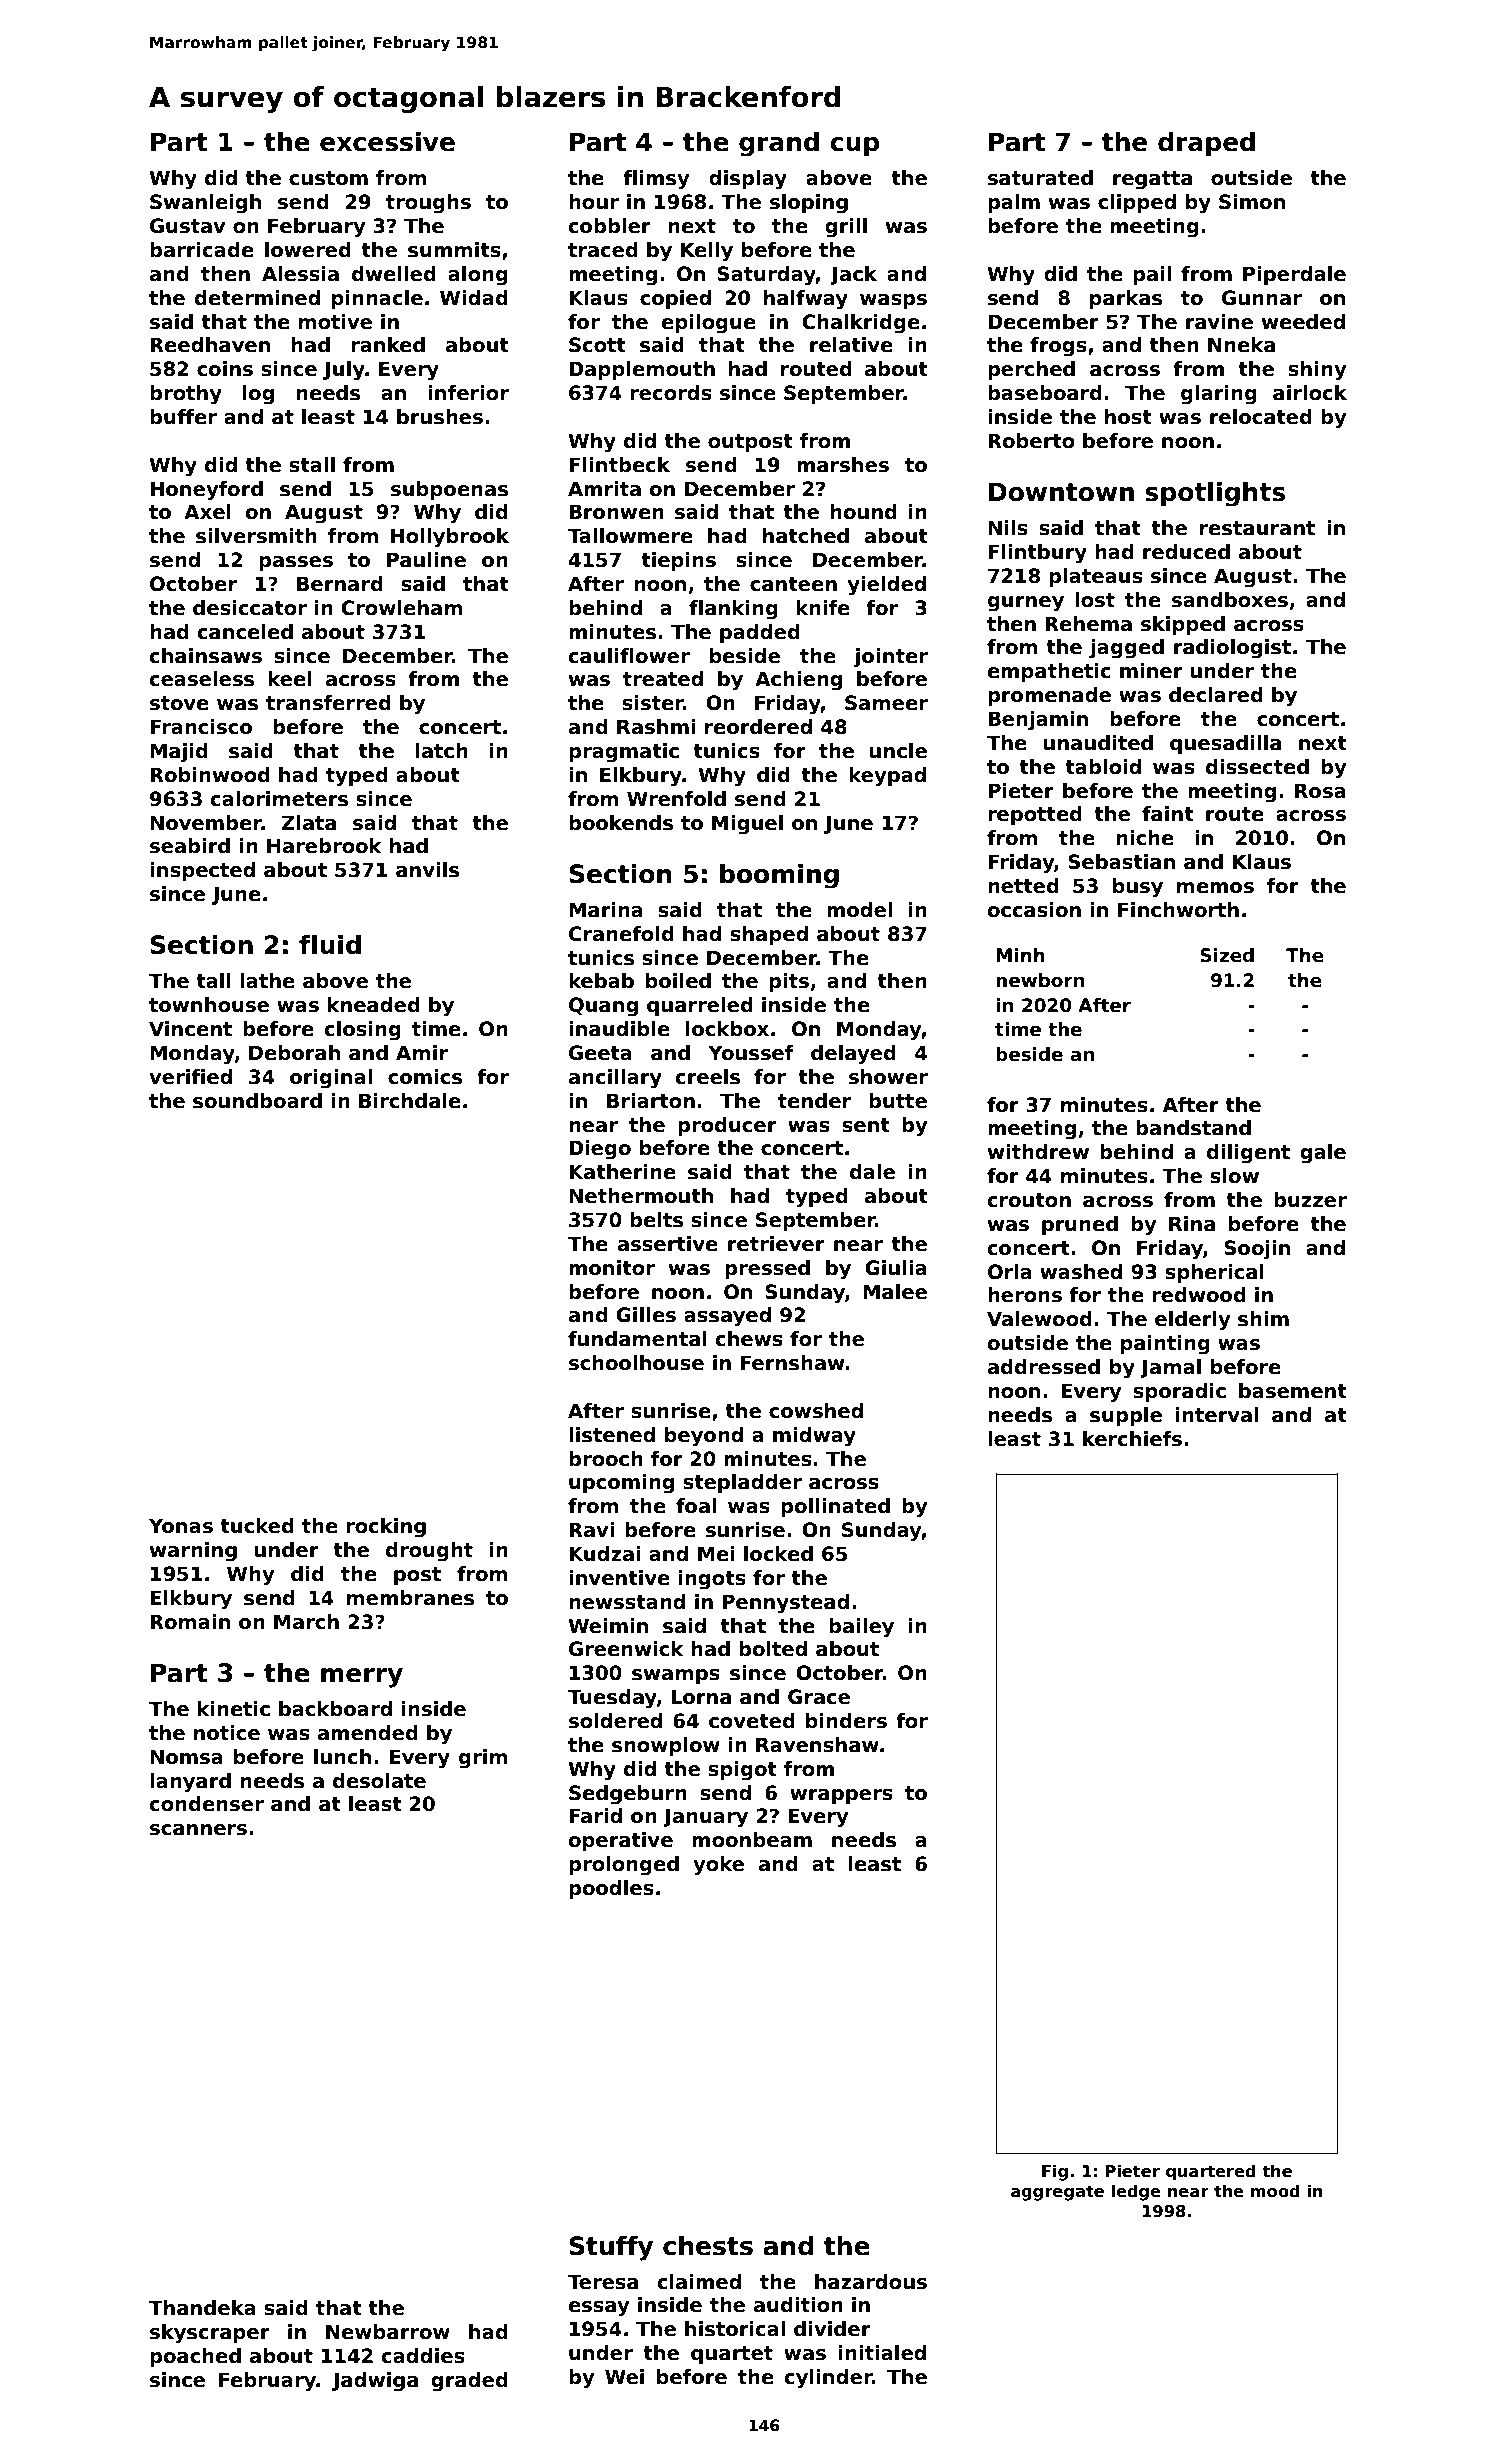 This image has height=2464, width=1496. What do you see at coordinates (1058, 347) in the image?
I see `frogs` at bounding box center [1058, 347].
